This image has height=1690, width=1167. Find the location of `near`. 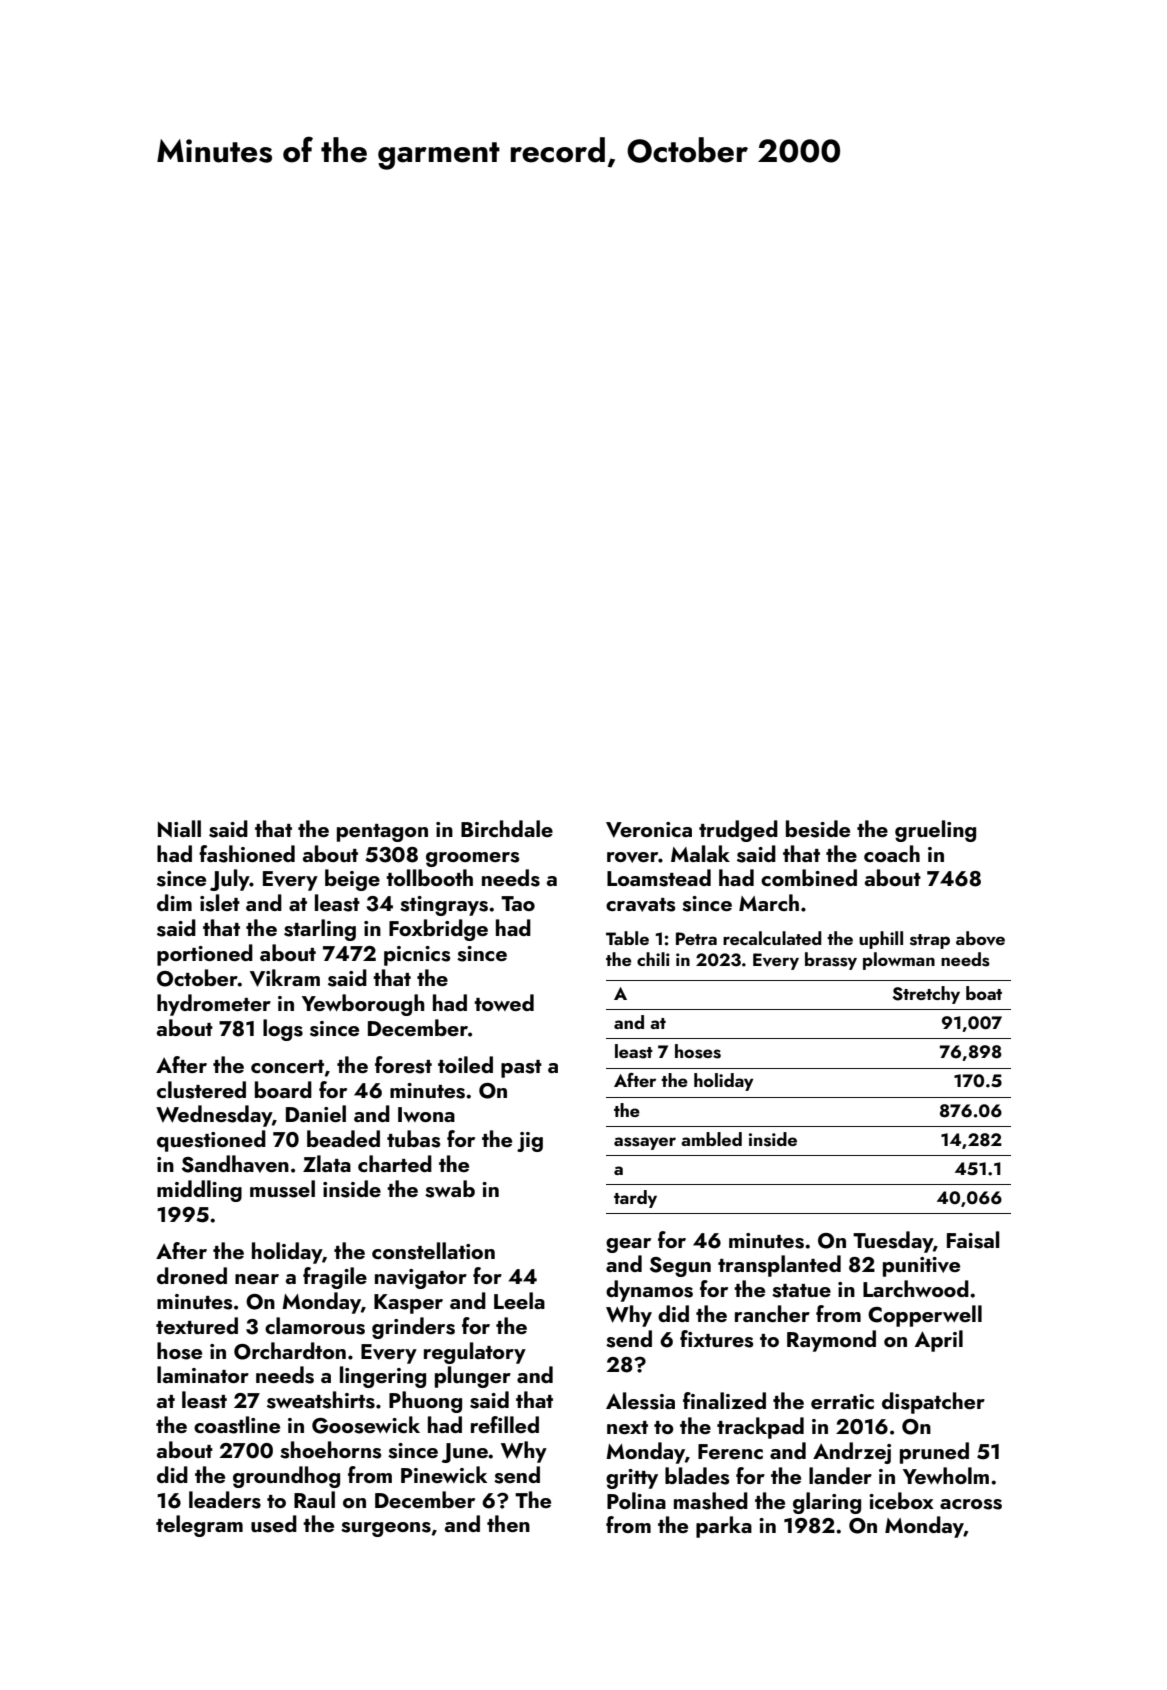

near is located at coordinates (257, 1279).
